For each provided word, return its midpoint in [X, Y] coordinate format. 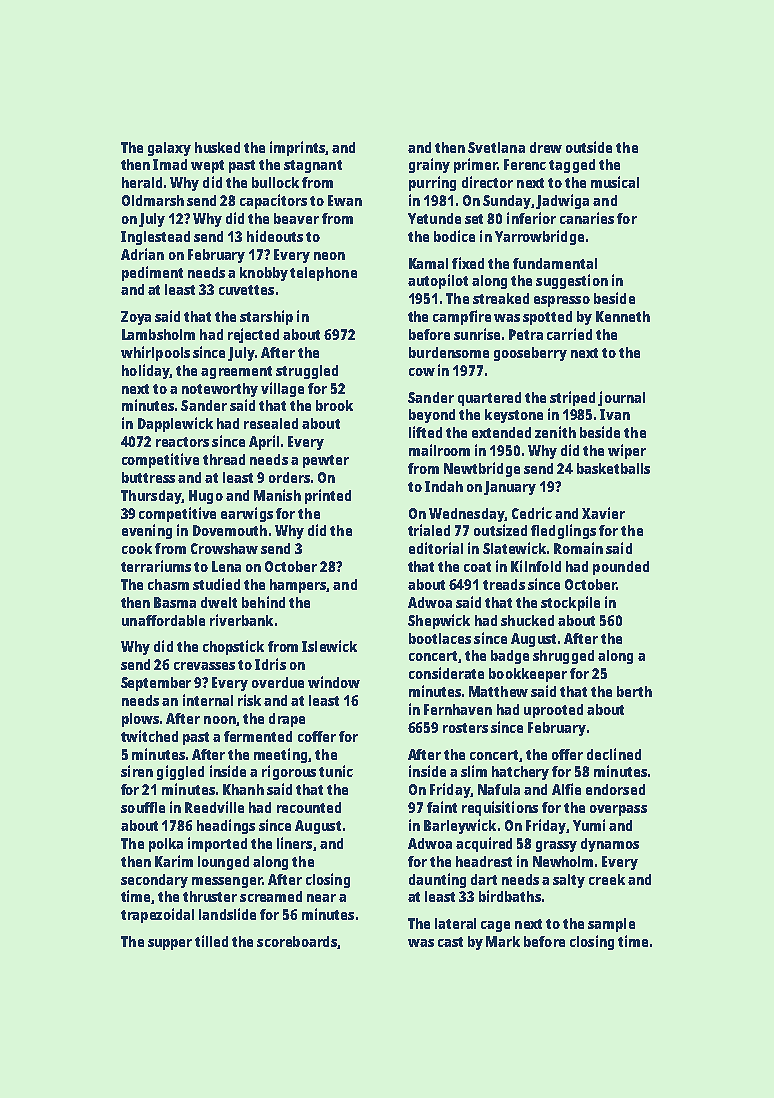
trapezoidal [157, 915]
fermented [258, 736]
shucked [527, 620]
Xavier [603, 513]
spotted [547, 318]
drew [546, 147]
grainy [429, 165]
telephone [323, 274]
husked [217, 147]
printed [328, 496]
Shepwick [439, 621]
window [334, 682]
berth [634, 691]
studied [216, 584]
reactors [182, 442]
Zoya [136, 318]
